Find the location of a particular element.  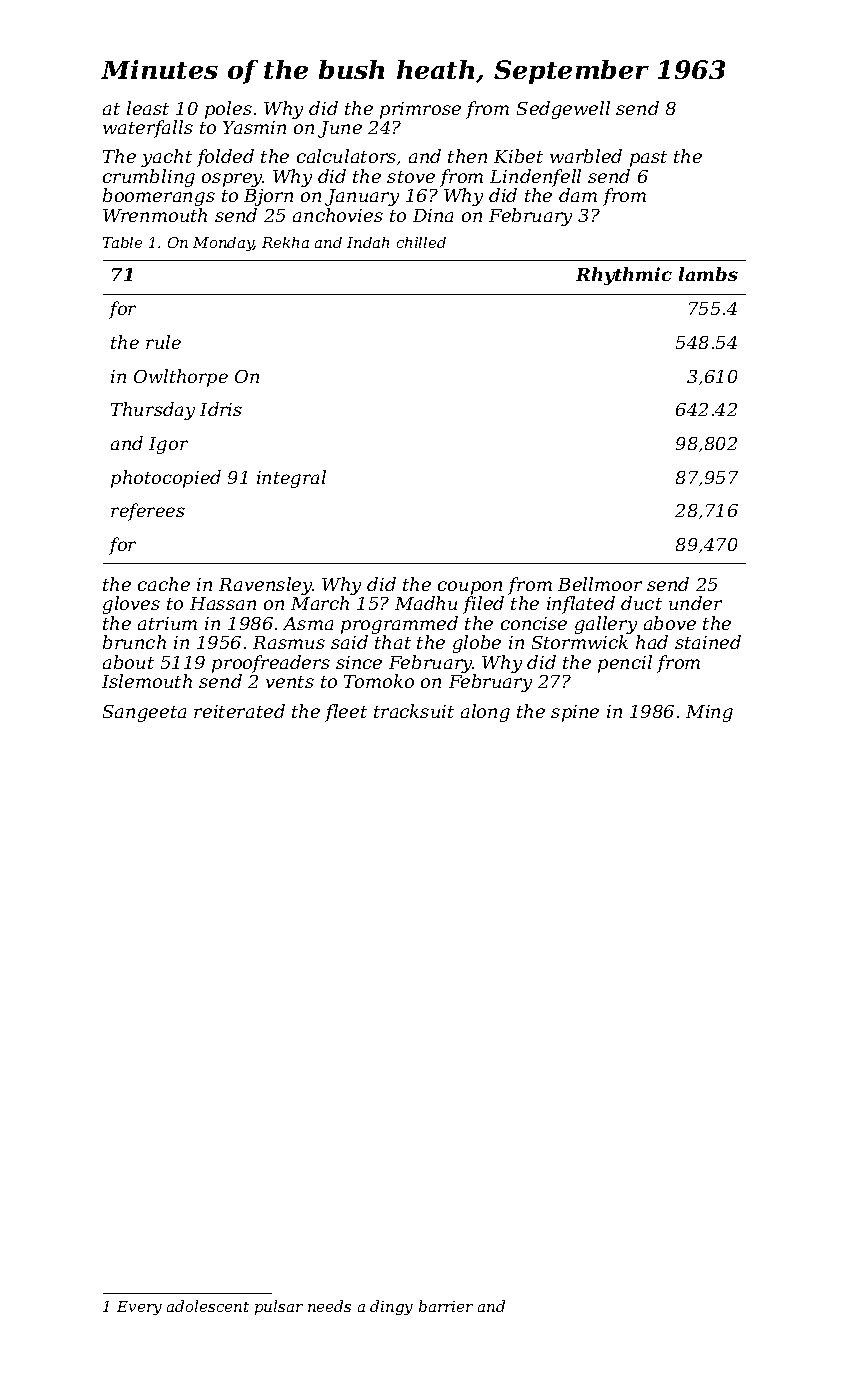

poles is located at coordinates (228, 110).
